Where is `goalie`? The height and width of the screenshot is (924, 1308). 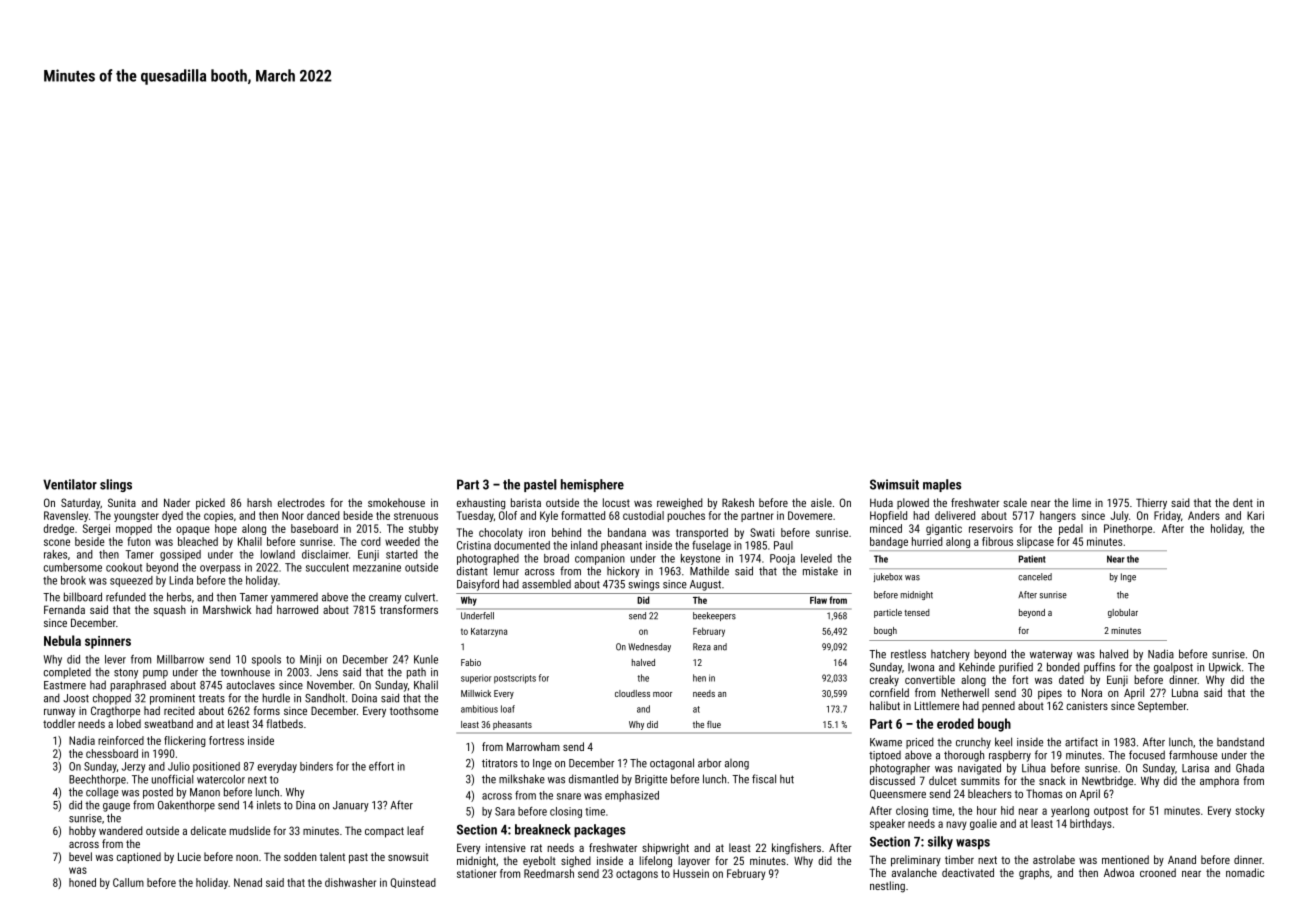 goalie is located at coordinates (983, 824).
